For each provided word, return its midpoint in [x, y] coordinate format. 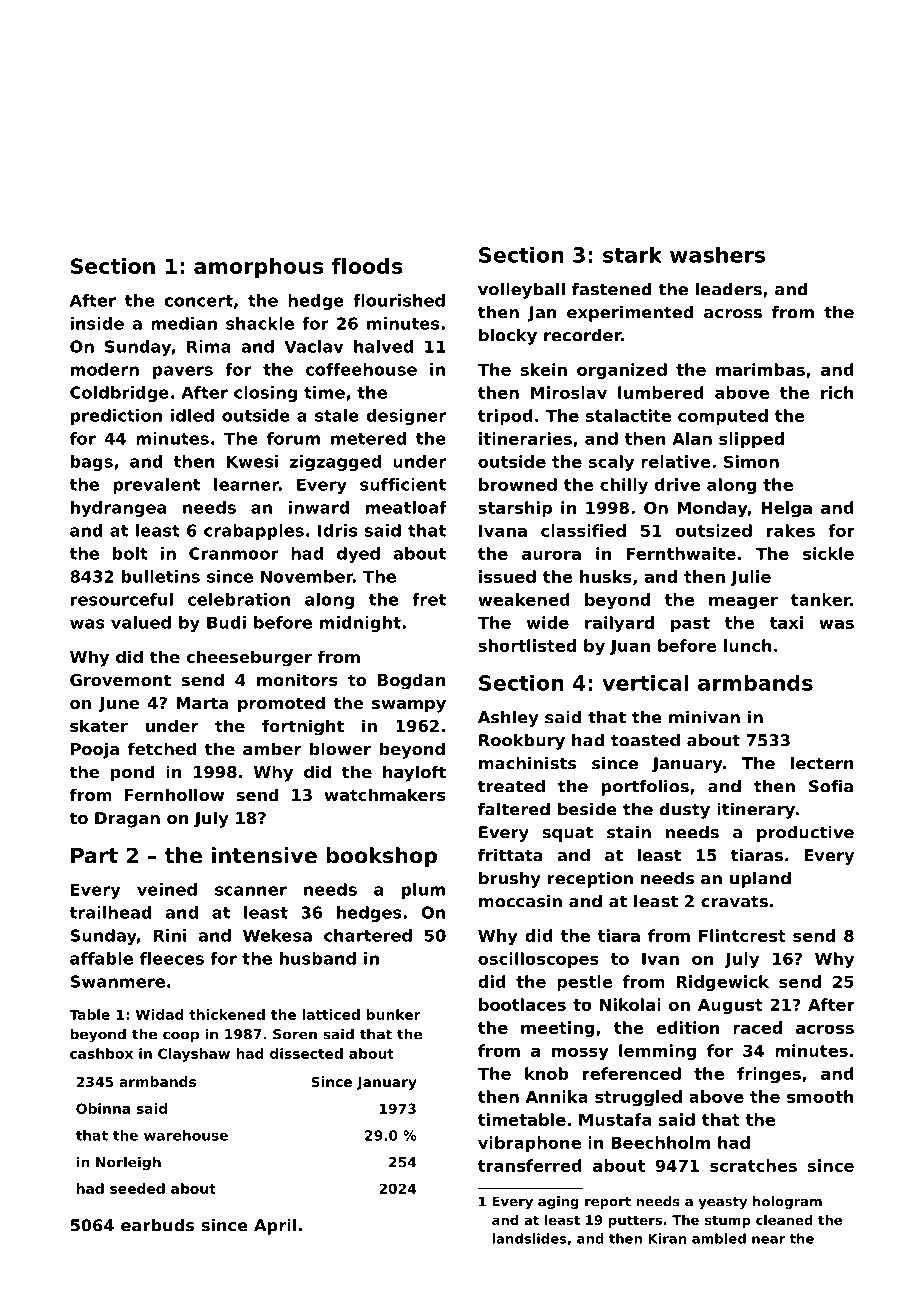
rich [837, 392]
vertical [645, 683]
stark [632, 255]
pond [133, 773]
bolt [130, 553]
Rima [209, 346]
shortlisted [527, 645]
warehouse [186, 1135]
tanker [820, 599]
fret [429, 599]
